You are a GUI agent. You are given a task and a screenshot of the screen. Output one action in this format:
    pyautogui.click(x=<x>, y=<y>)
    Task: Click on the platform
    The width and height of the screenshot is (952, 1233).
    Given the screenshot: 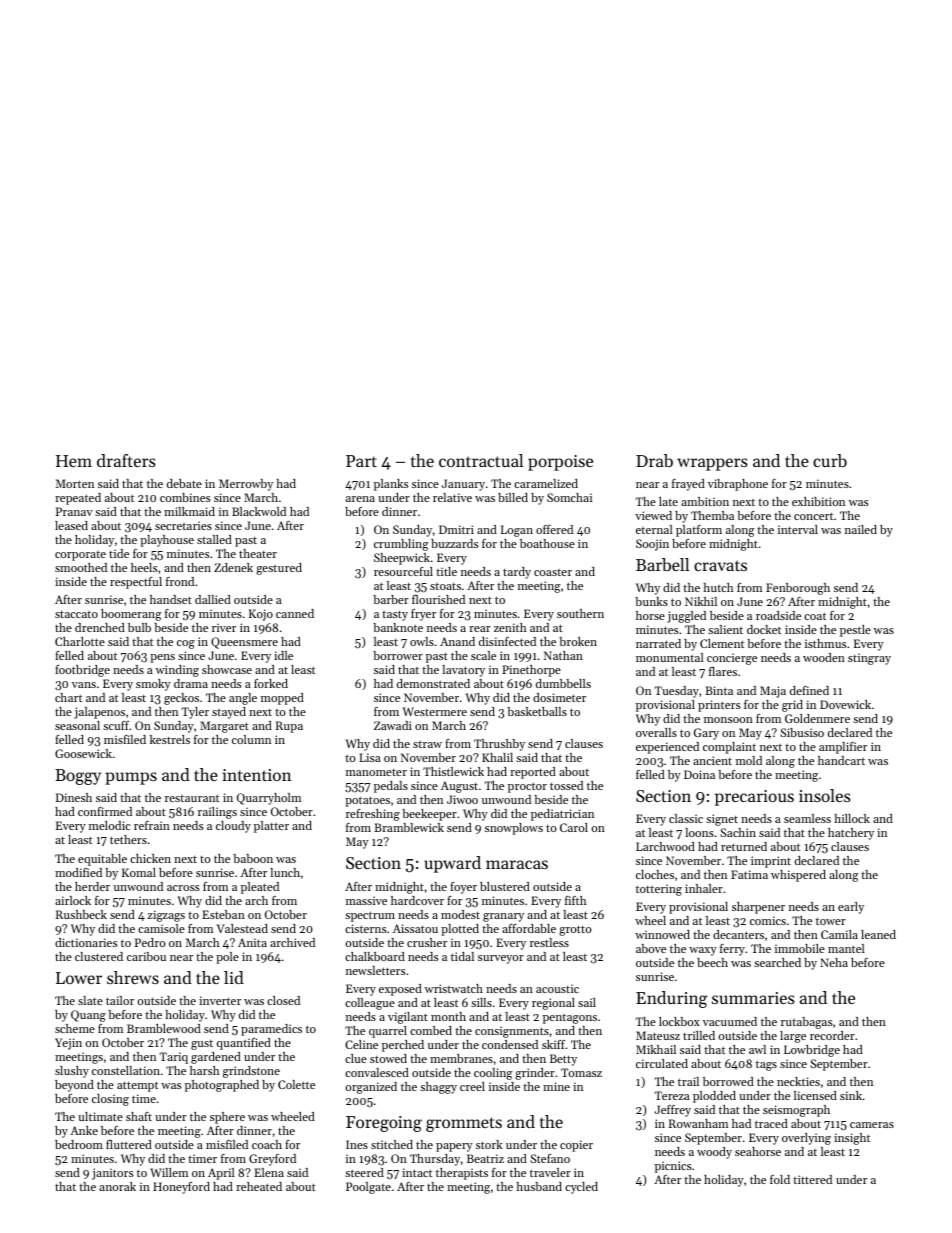 What is the action you would take?
    pyautogui.click(x=699, y=531)
